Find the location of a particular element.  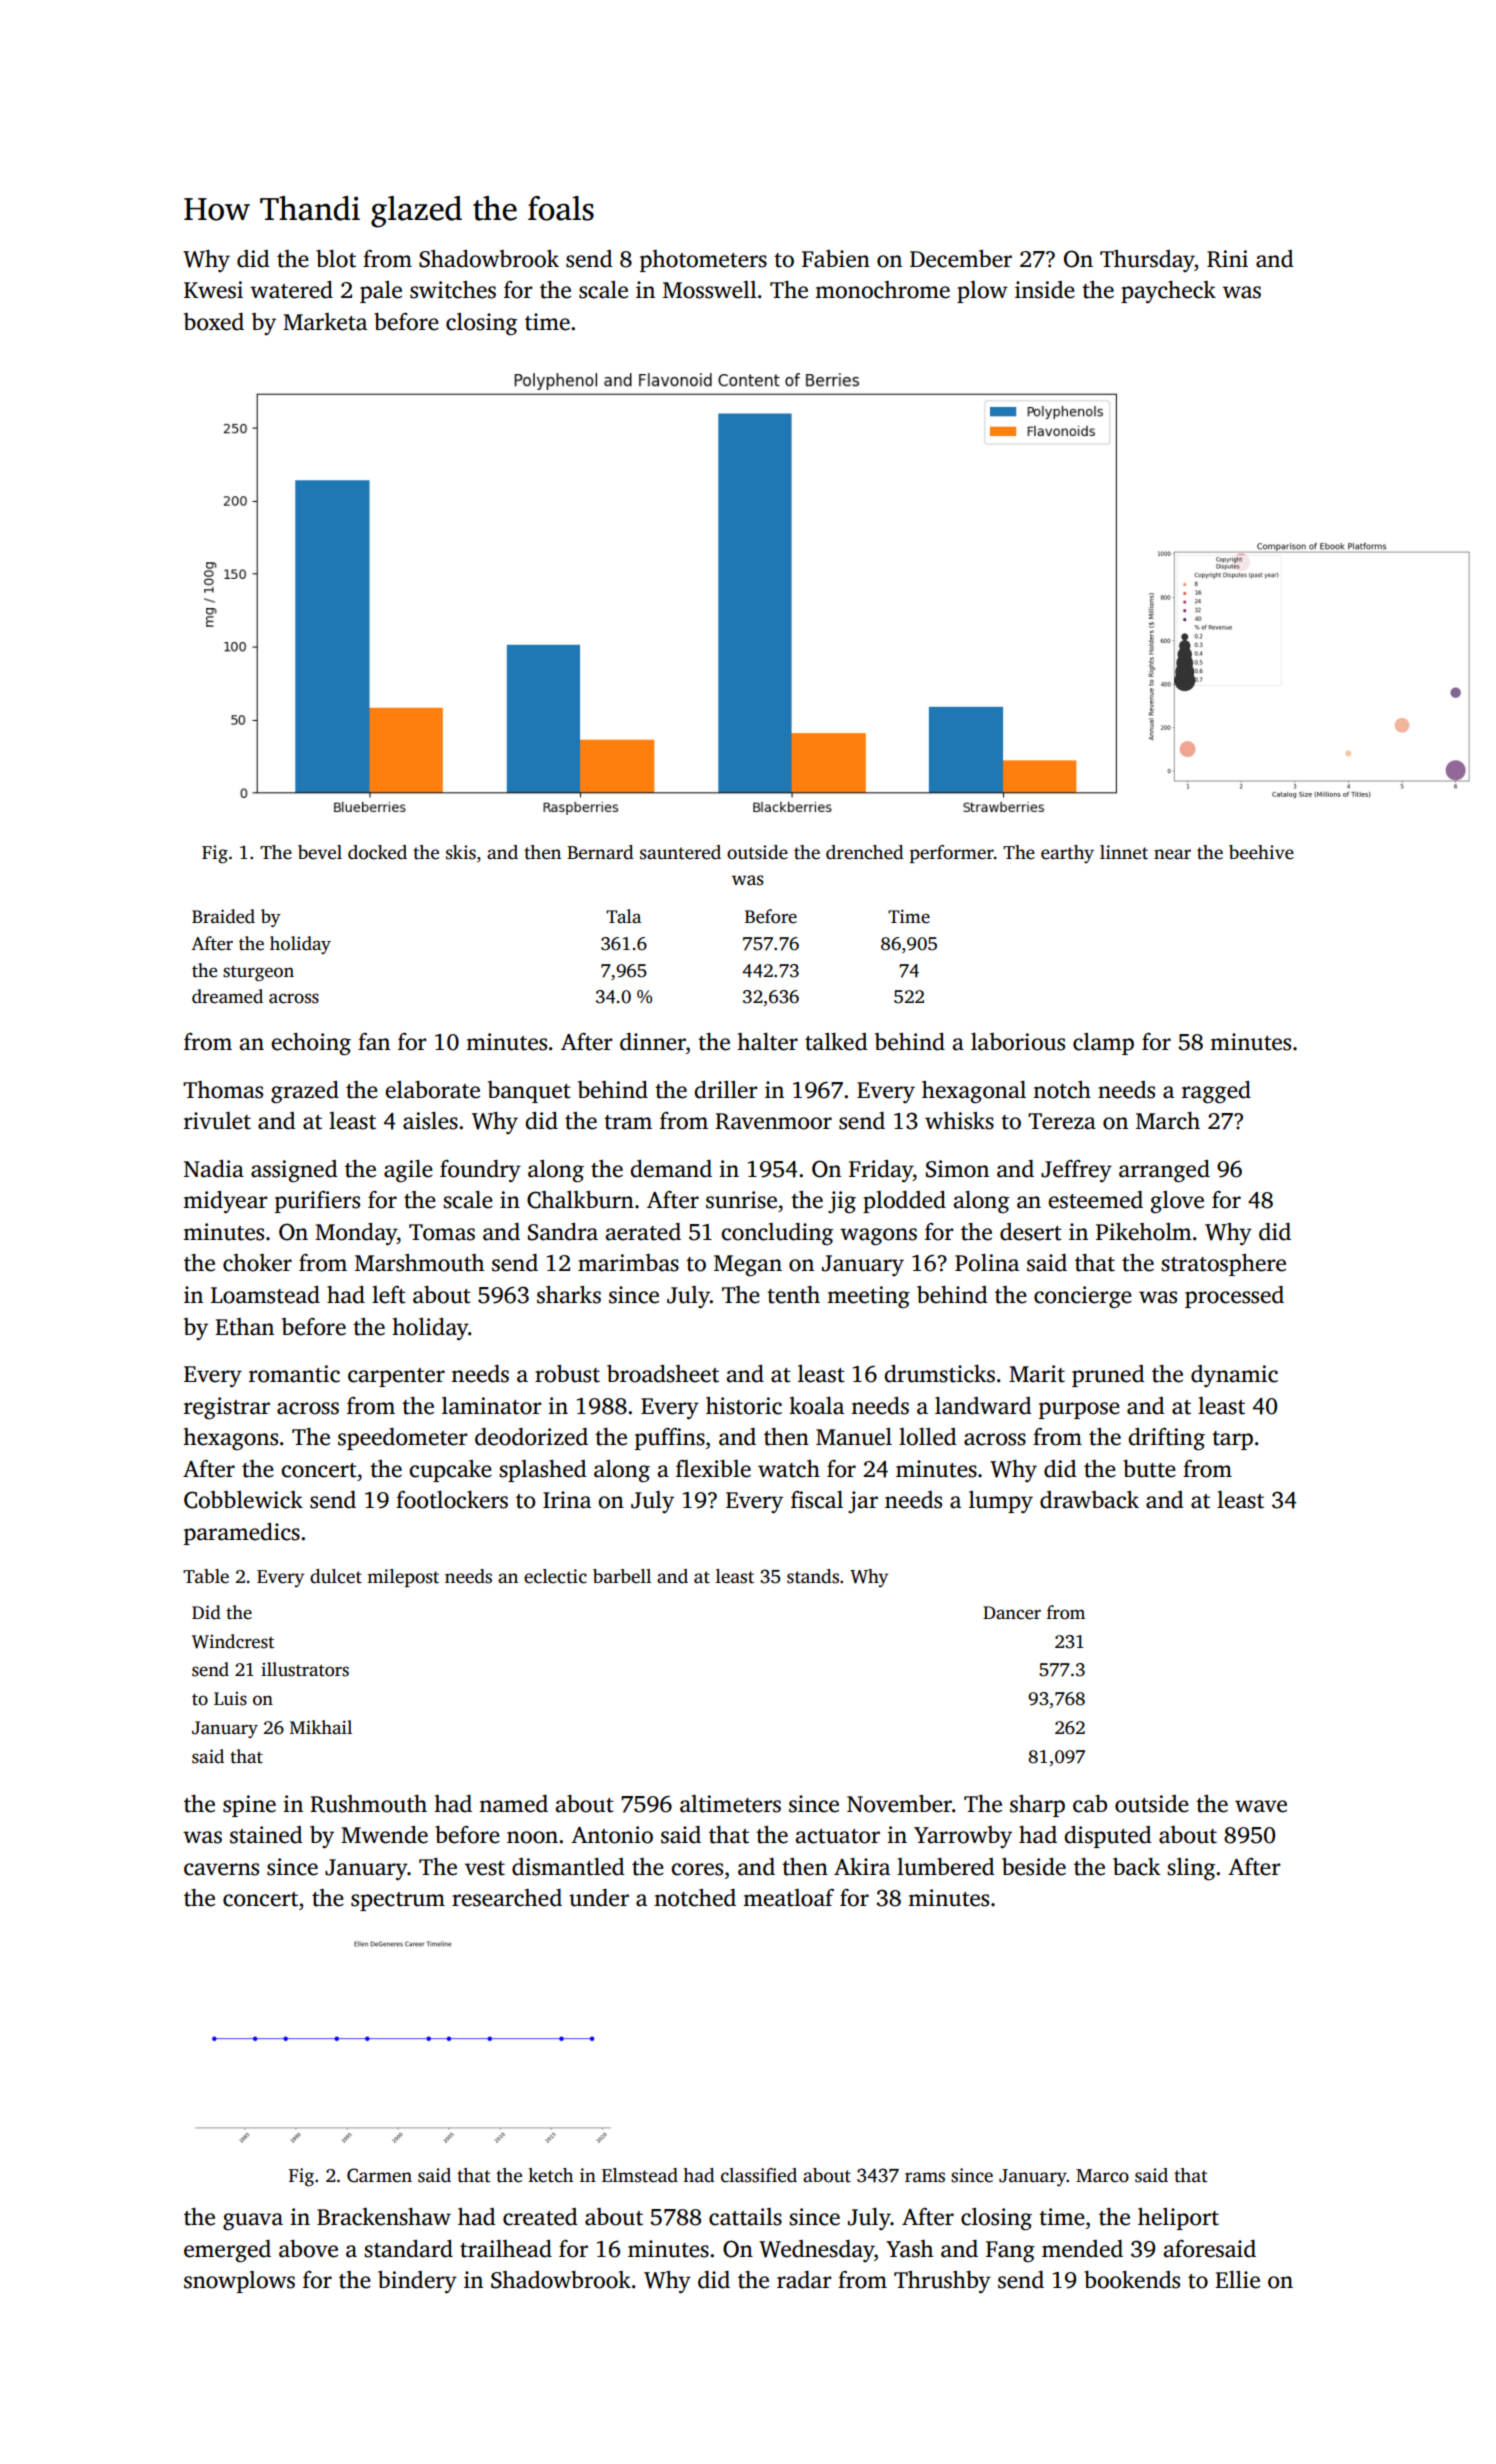

blot is located at coordinates (336, 259).
